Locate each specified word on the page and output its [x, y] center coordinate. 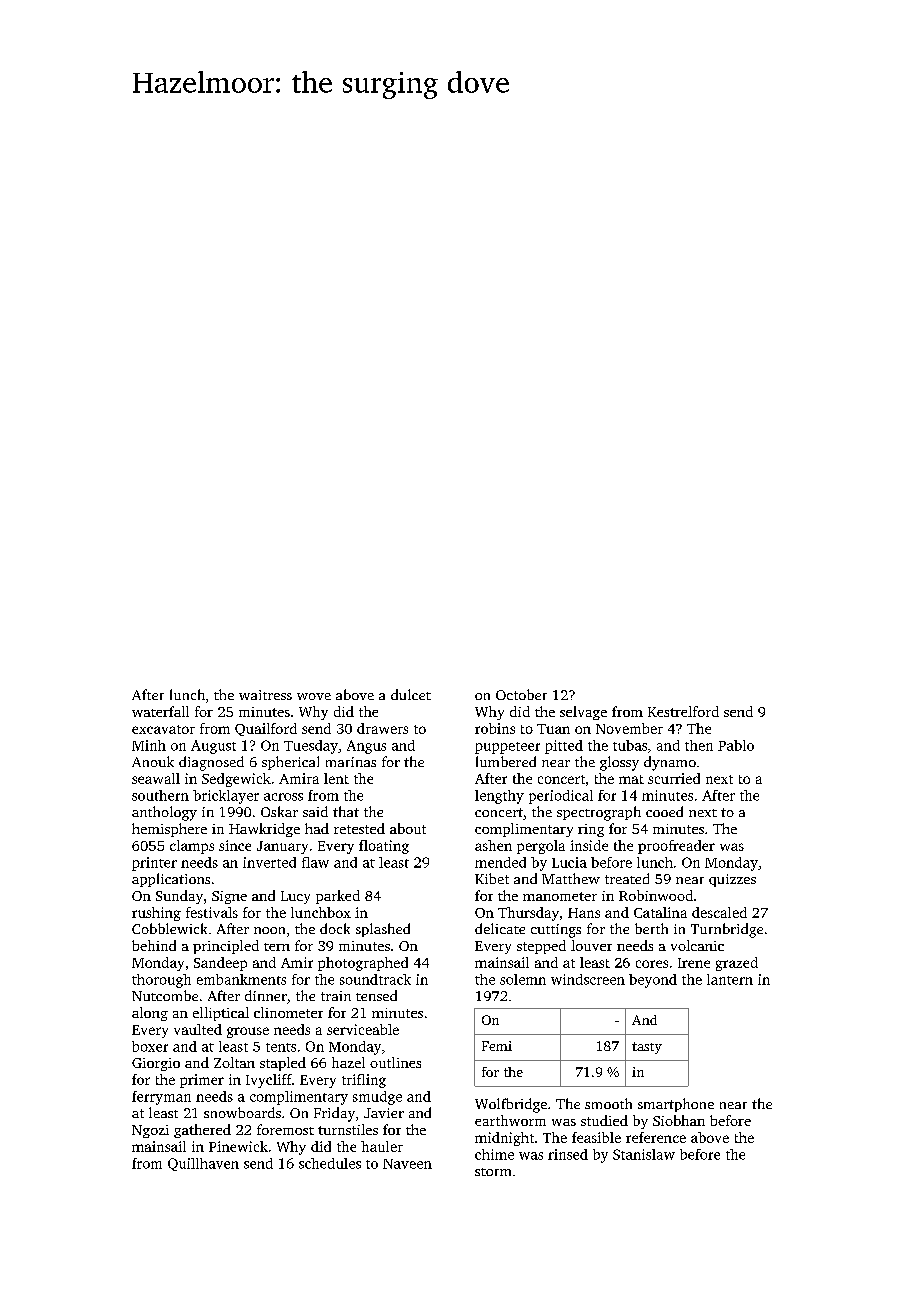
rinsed [568, 1154]
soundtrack [375, 979]
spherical [290, 763]
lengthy [499, 797]
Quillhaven [203, 1164]
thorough [161, 981]
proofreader [676, 847]
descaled [719, 912]
